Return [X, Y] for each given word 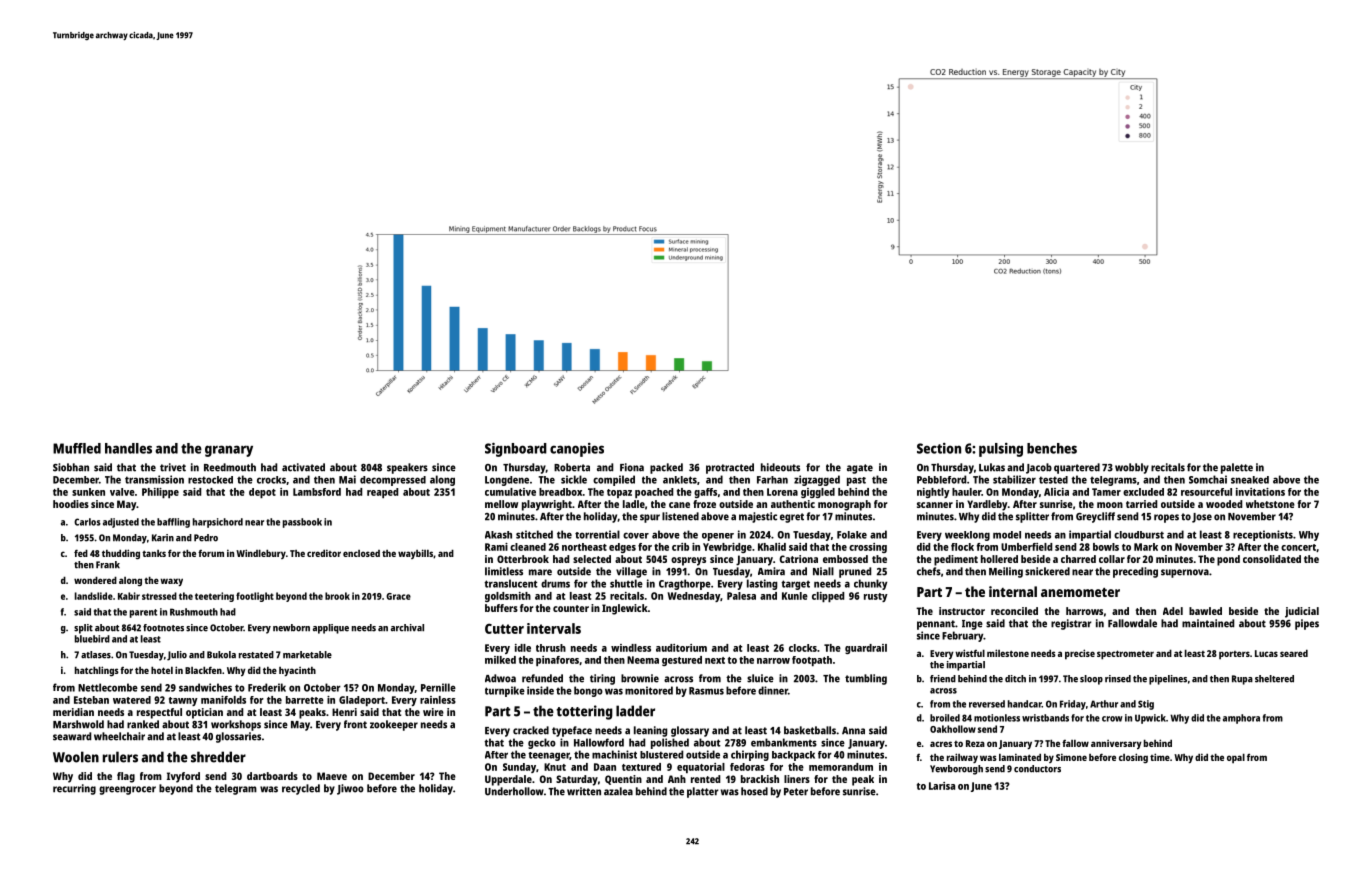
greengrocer [127, 790]
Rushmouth [194, 612]
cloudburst [1139, 535]
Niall [823, 571]
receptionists [1263, 535]
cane [679, 505]
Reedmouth [230, 467]
